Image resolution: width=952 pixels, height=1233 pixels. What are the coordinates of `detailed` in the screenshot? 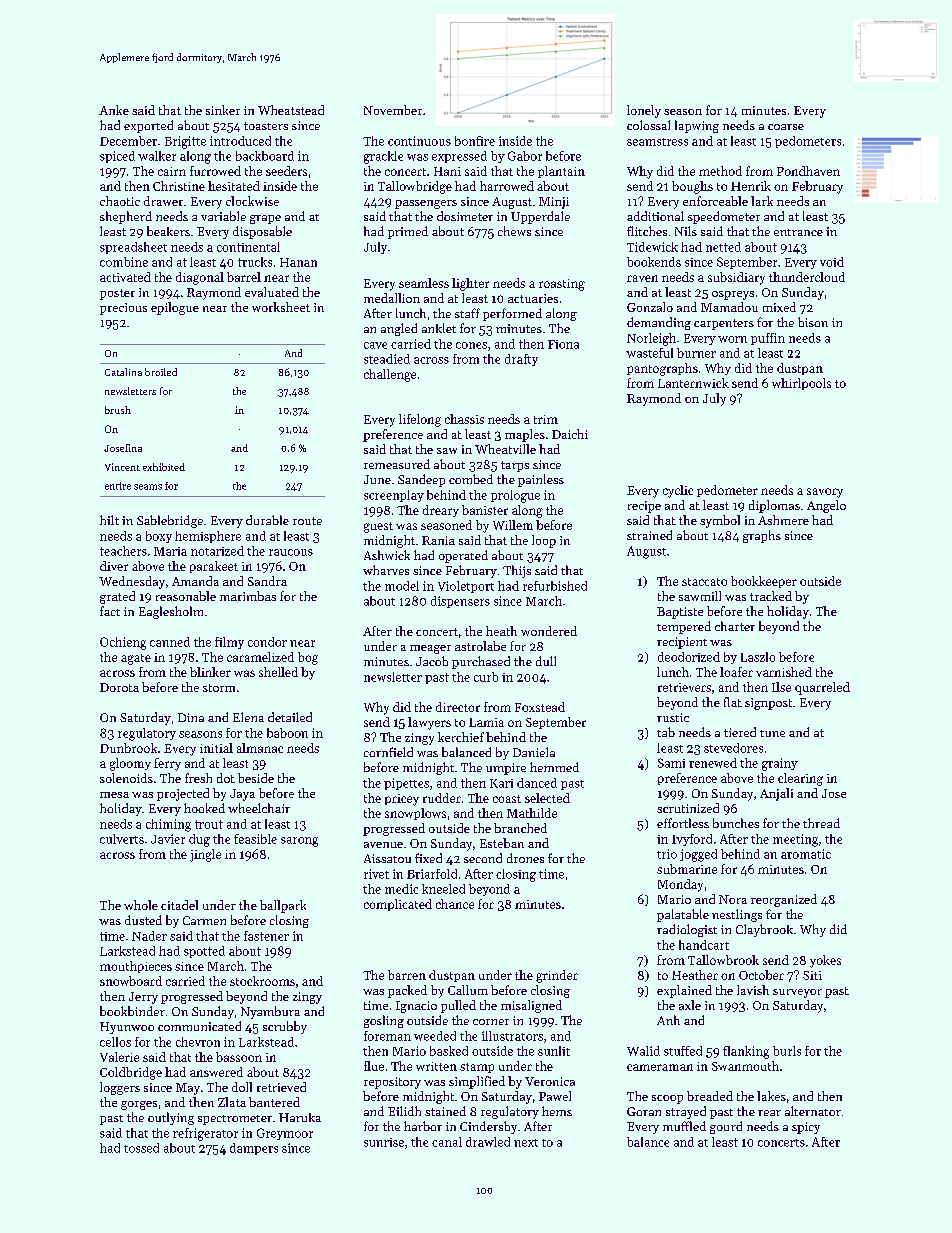 It's located at (290, 717).
